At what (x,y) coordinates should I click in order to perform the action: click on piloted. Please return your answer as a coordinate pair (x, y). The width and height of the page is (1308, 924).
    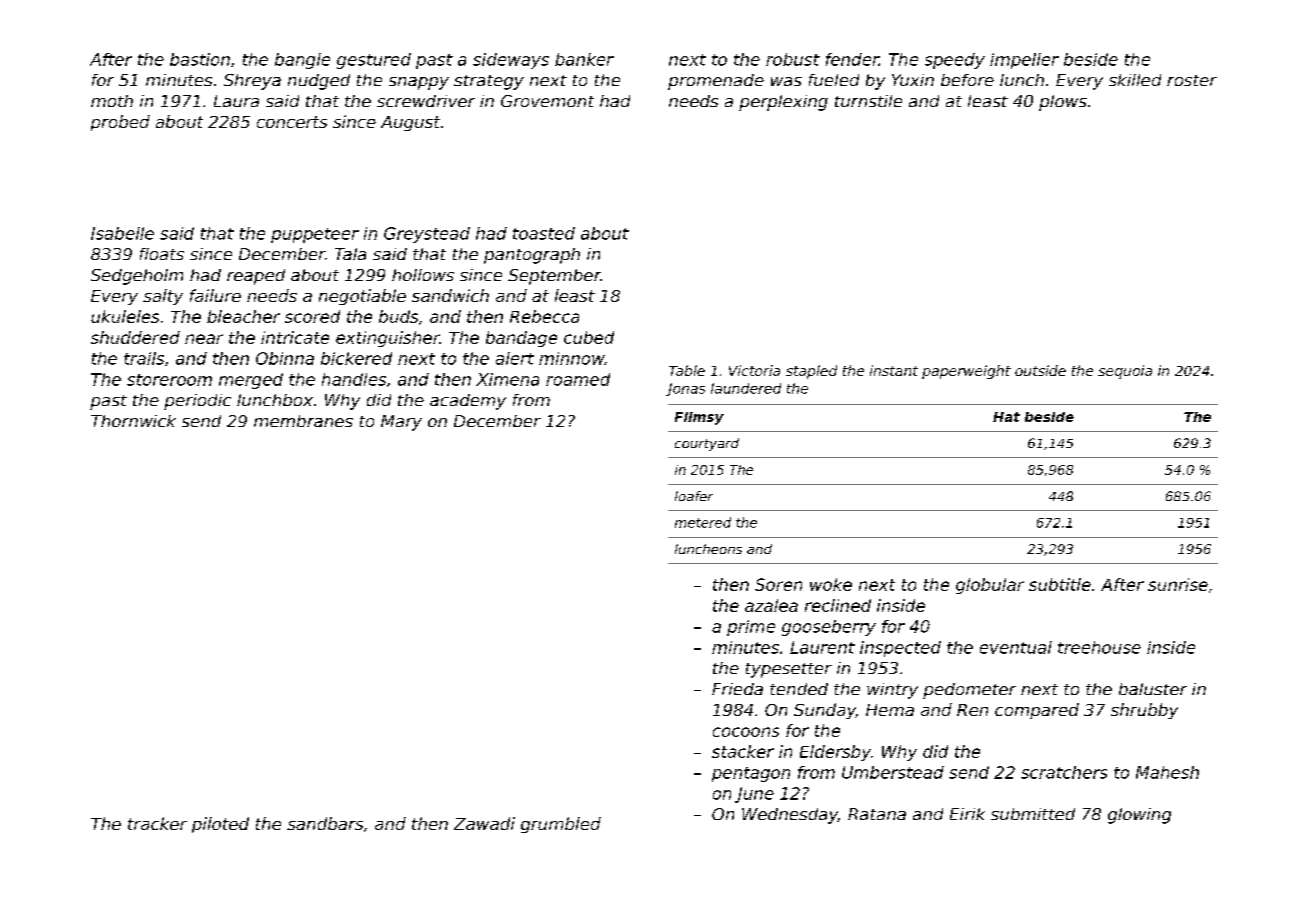
    Looking at the image, I should click on (220, 825).
